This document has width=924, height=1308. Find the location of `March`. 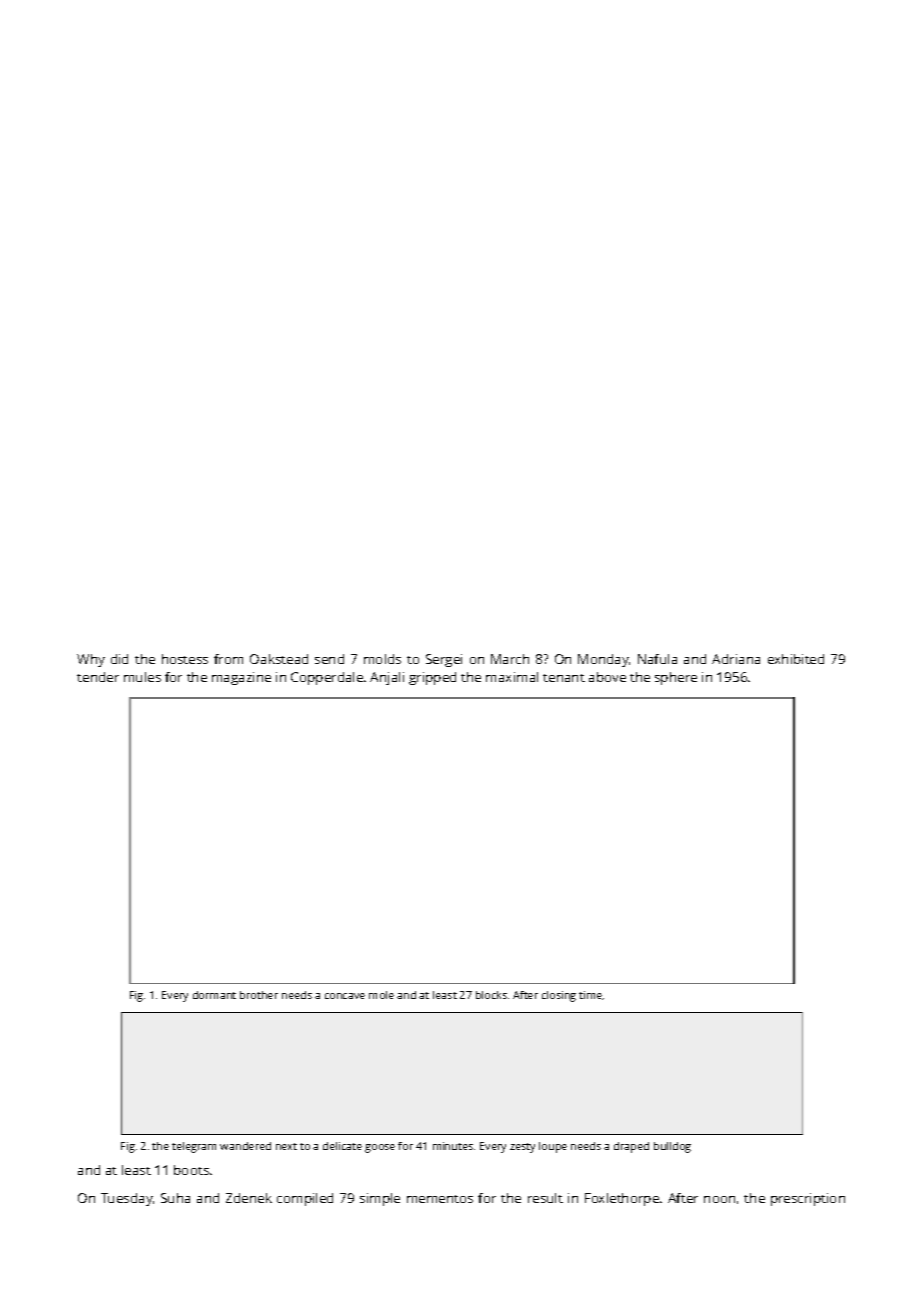

March is located at coordinates (510, 659).
